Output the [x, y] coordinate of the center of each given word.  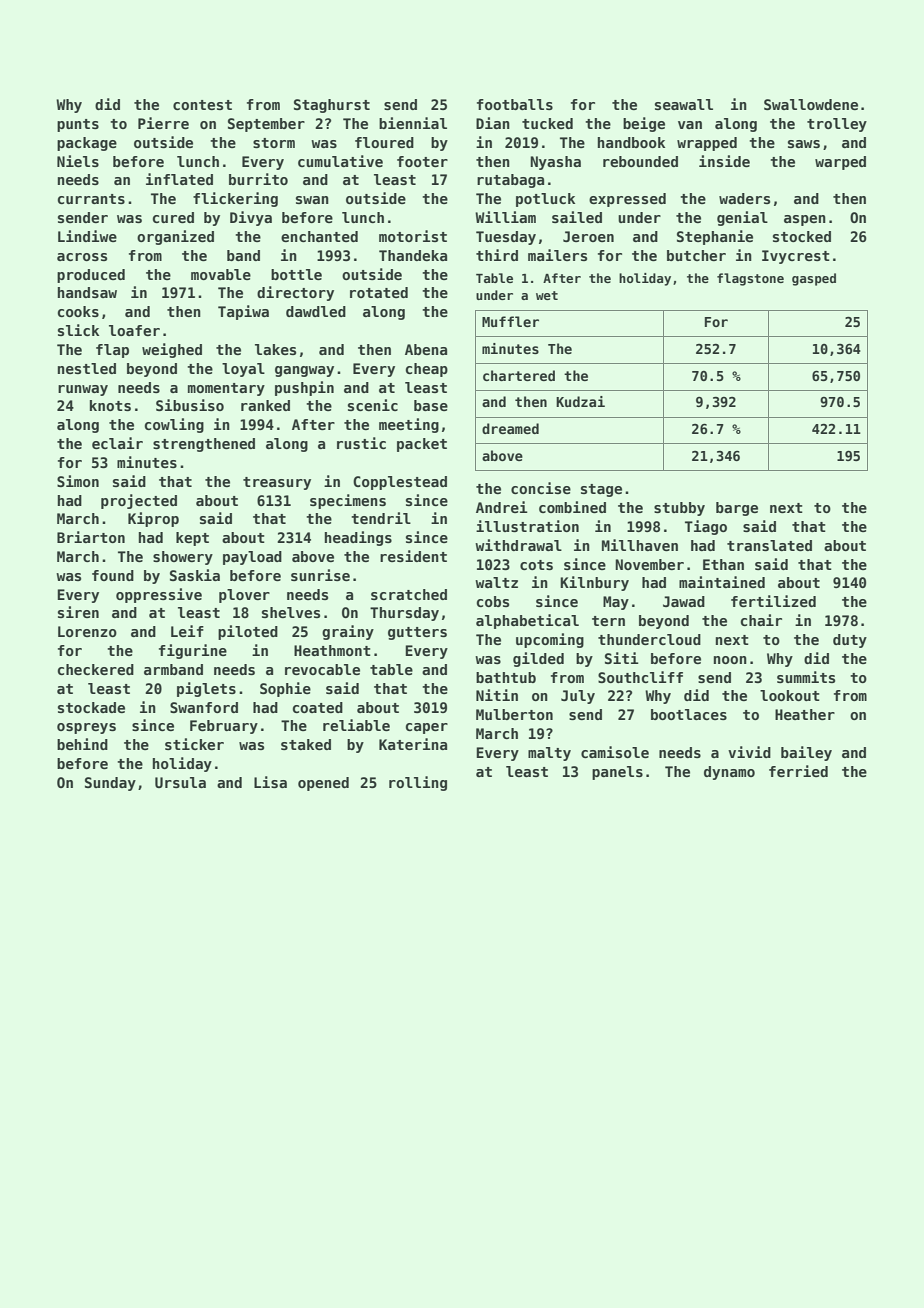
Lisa [270, 782]
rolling [418, 783]
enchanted [319, 236]
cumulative [340, 161]
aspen [805, 220]
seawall [684, 104]
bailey [806, 753]
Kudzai [580, 401]
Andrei [502, 507]
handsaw [87, 292]
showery [183, 558]
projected [139, 501]
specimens [348, 501]
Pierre [163, 123]
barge [737, 509]
